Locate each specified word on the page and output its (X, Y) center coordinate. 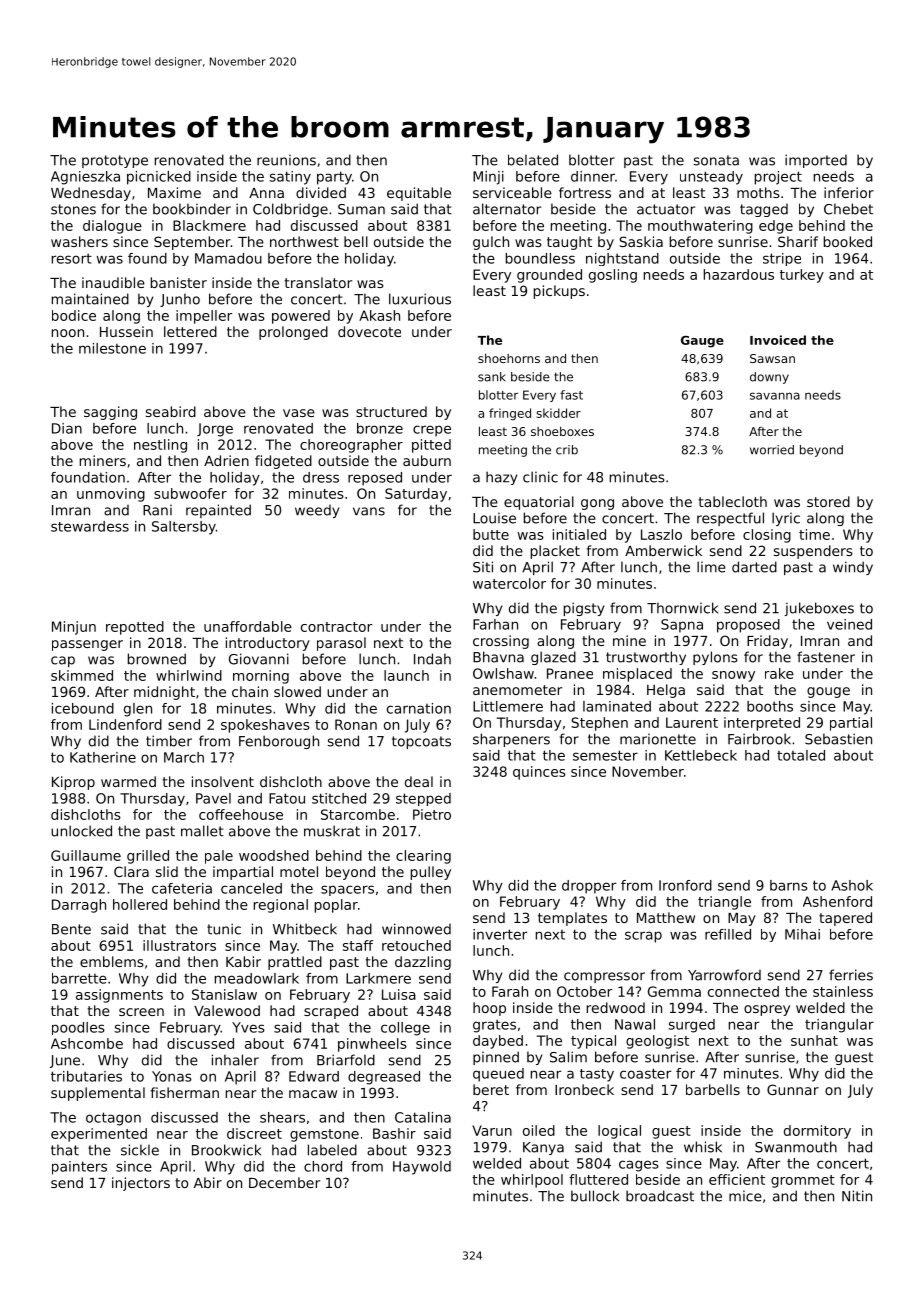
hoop (489, 1009)
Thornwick (682, 608)
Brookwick (226, 1150)
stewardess (90, 526)
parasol (341, 644)
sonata (716, 160)
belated (533, 160)
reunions (286, 160)
